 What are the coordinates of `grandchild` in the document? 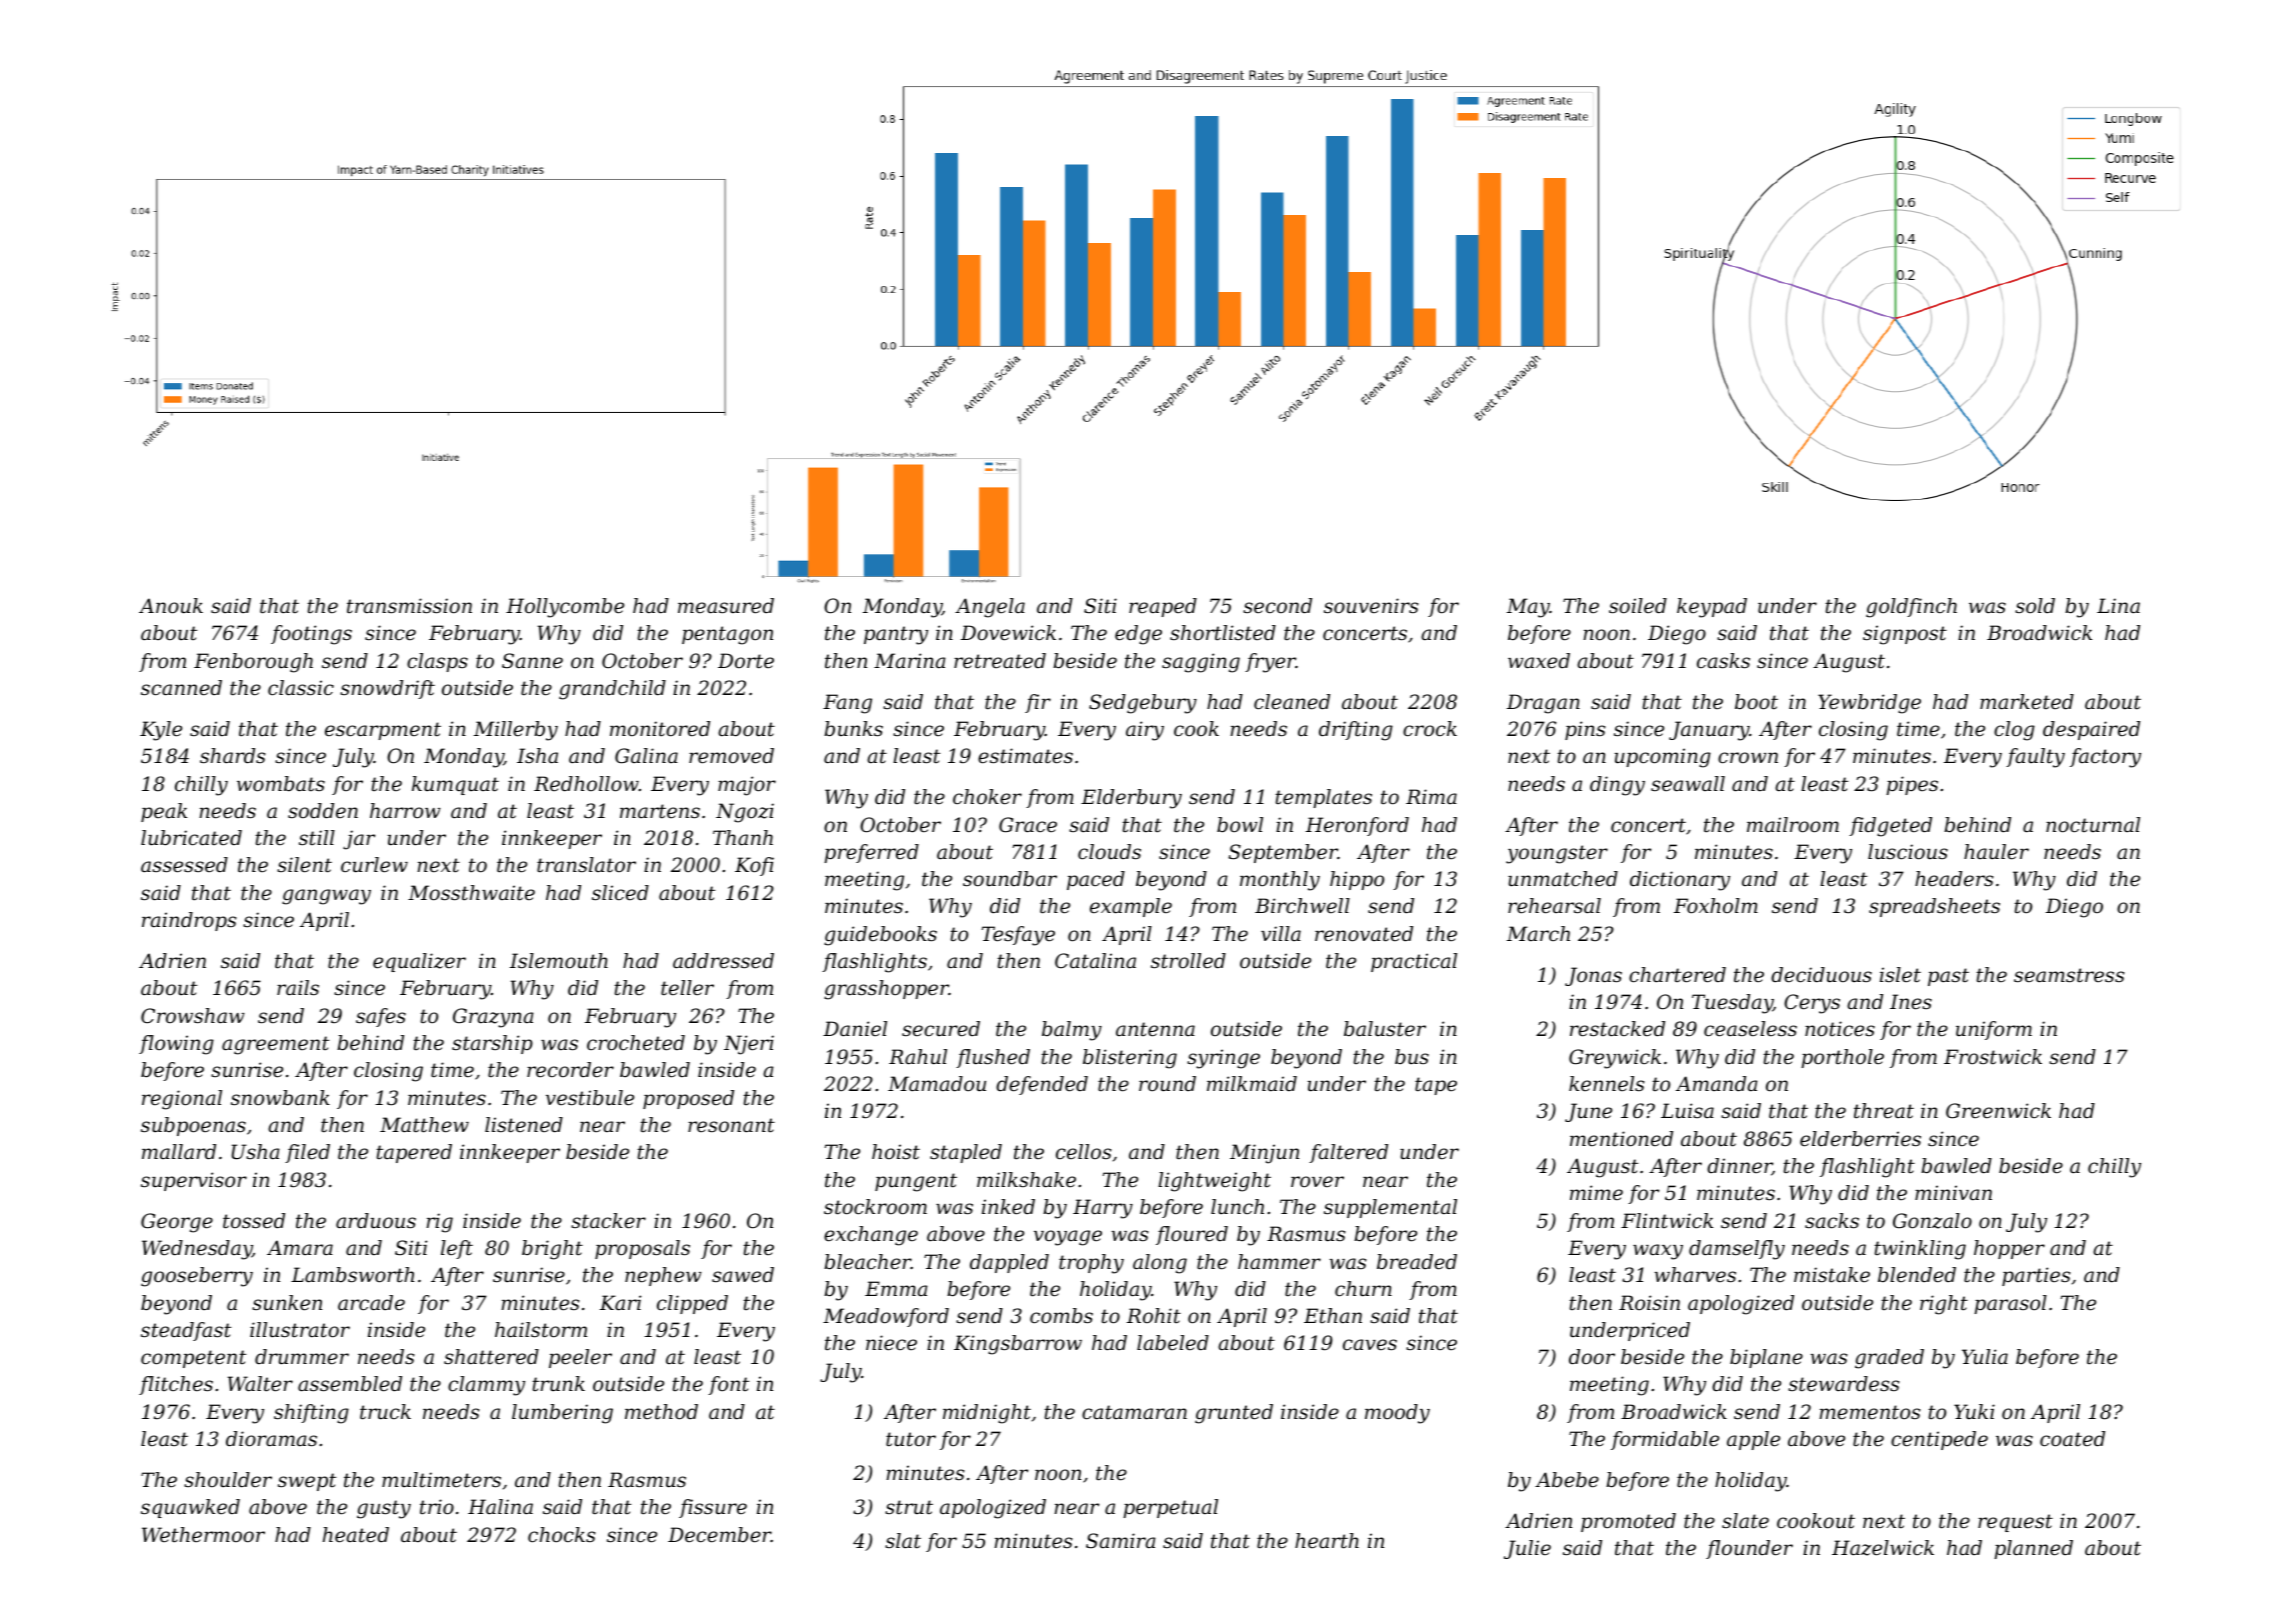 It's located at (612, 690).
